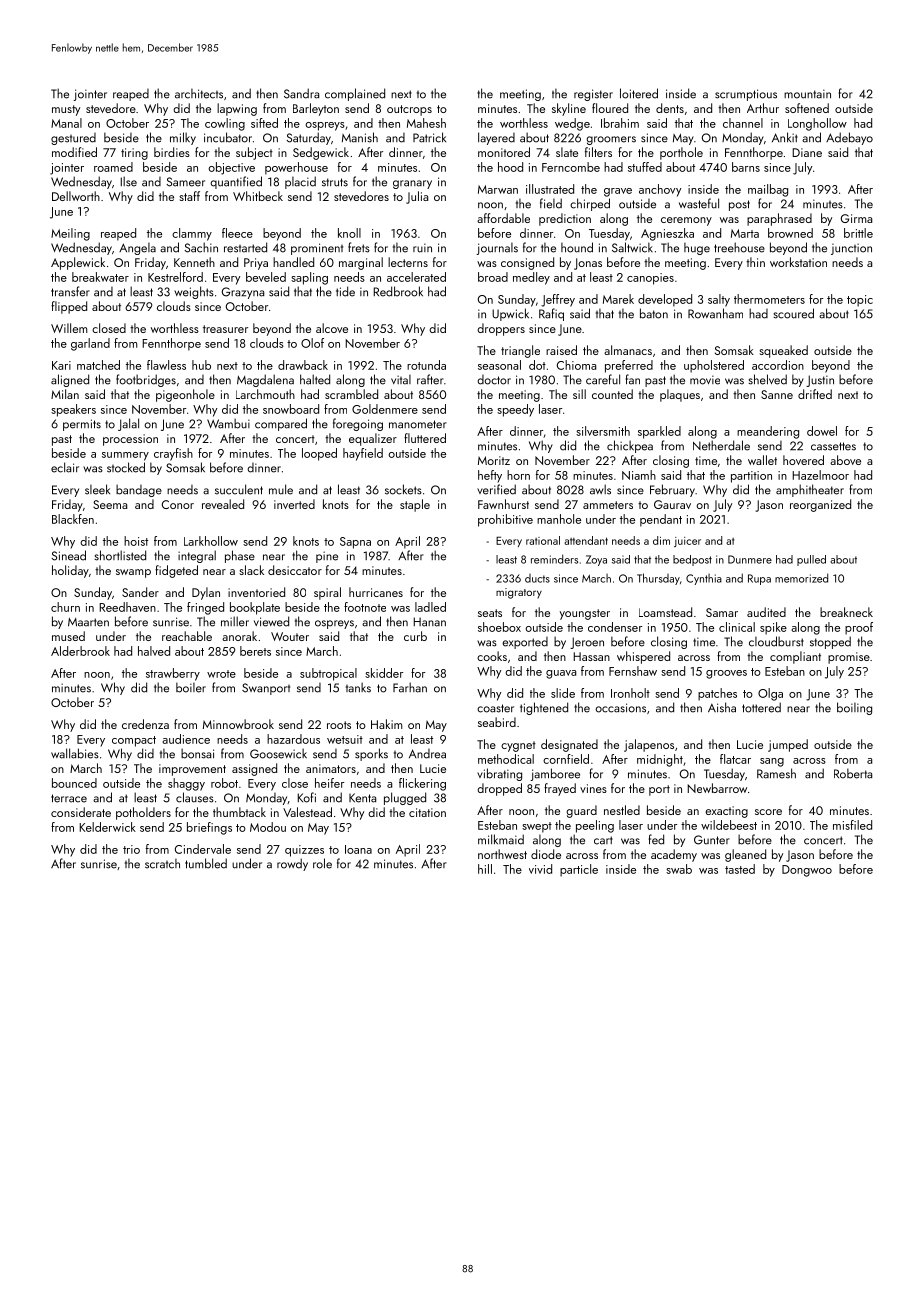 This document has width=924, height=1308. I want to click on hill, so click(485, 869).
